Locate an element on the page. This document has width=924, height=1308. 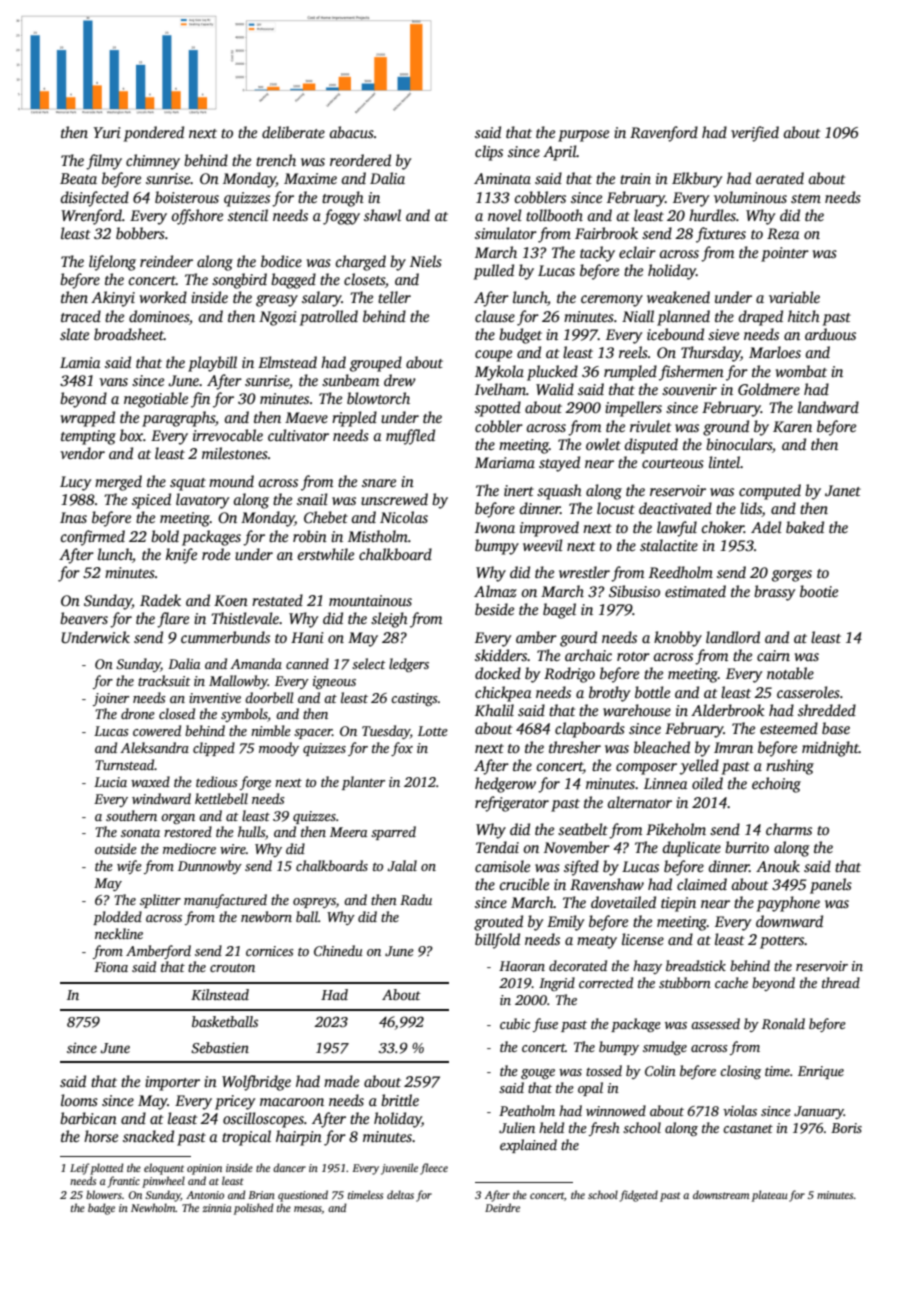
polished is located at coordinates (254, 1209).
